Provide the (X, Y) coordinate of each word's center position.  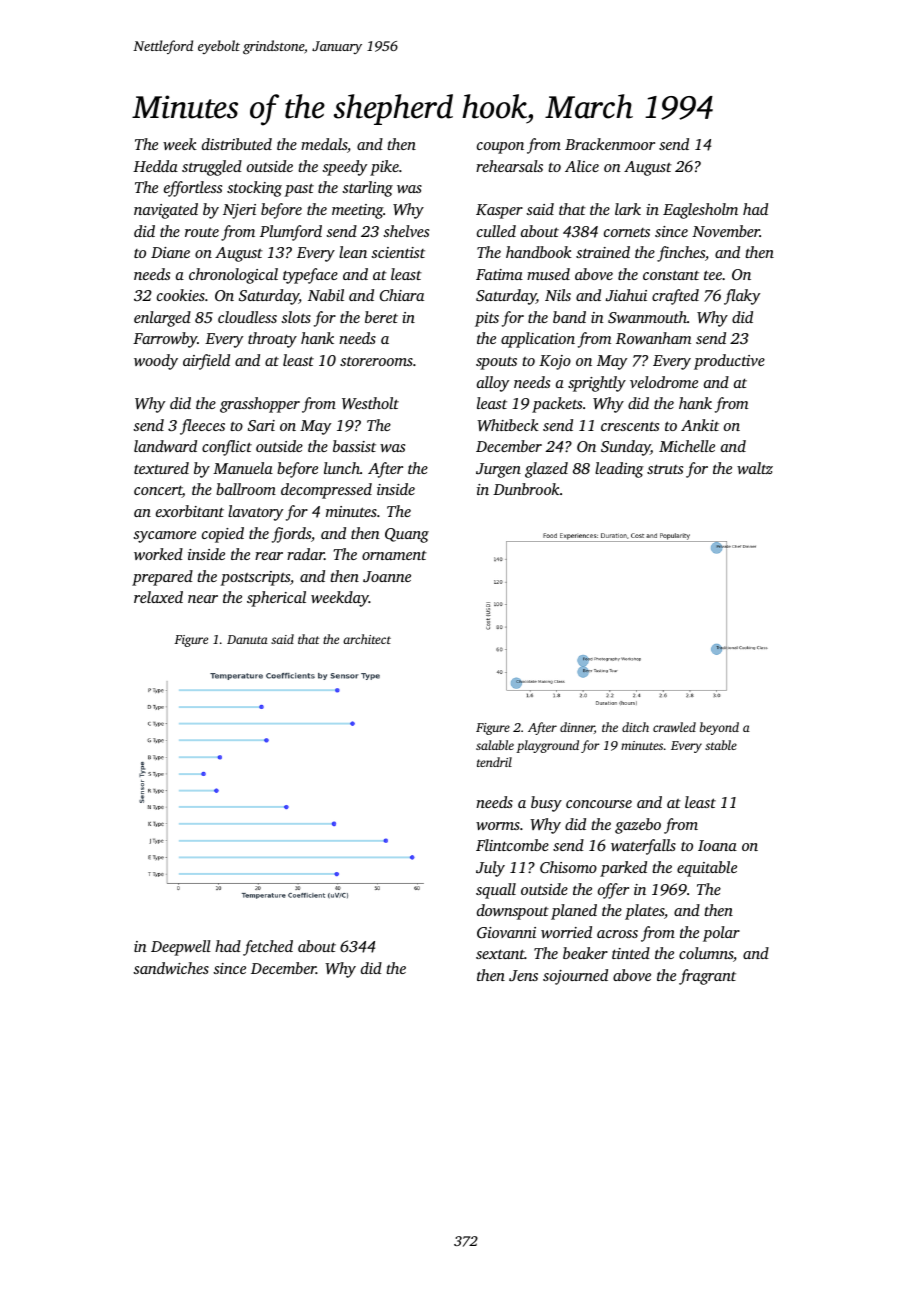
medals (324, 144)
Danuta (247, 639)
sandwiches (171, 968)
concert (158, 491)
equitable (707, 869)
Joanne (387, 576)
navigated (166, 211)
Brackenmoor (610, 144)
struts (665, 469)
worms (498, 826)
